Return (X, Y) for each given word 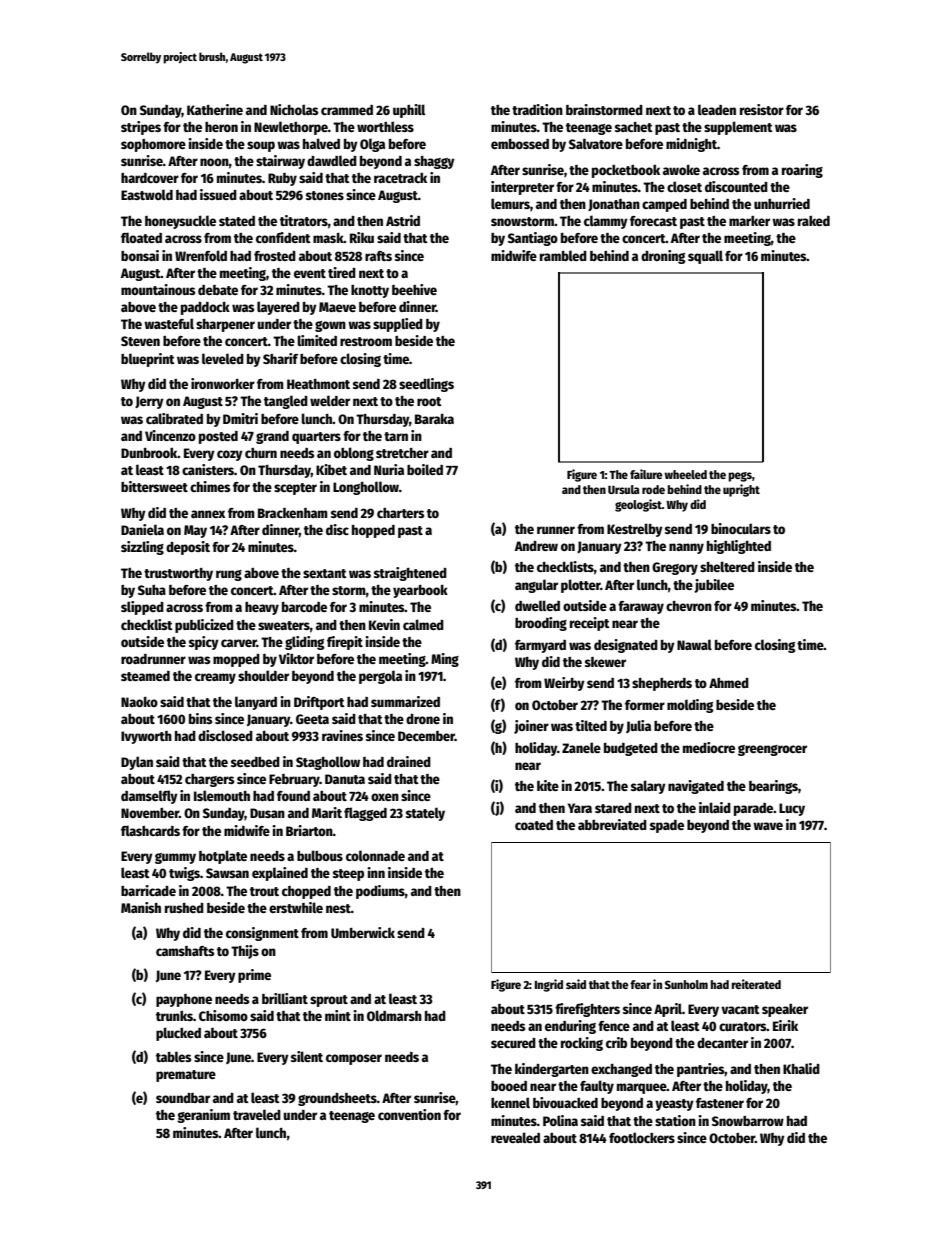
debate (218, 290)
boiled (425, 469)
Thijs (245, 952)
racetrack (400, 178)
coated (534, 825)
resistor (762, 109)
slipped (142, 608)
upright (741, 490)
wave (768, 826)
